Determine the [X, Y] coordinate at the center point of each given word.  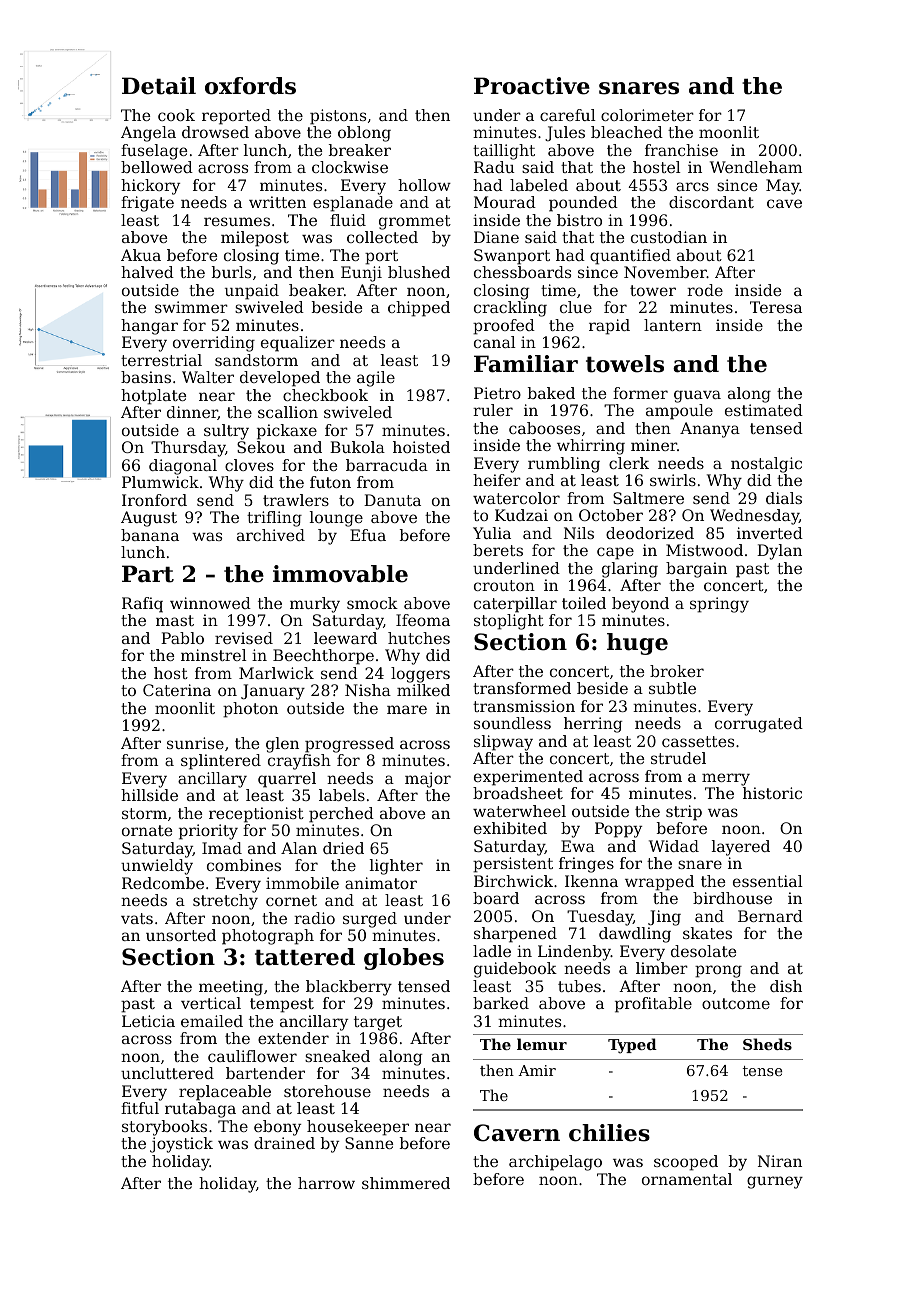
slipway [503, 743]
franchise [681, 150]
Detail [159, 86]
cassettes [698, 741]
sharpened [515, 935]
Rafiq [142, 605]
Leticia [148, 1021]
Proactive [532, 86]
